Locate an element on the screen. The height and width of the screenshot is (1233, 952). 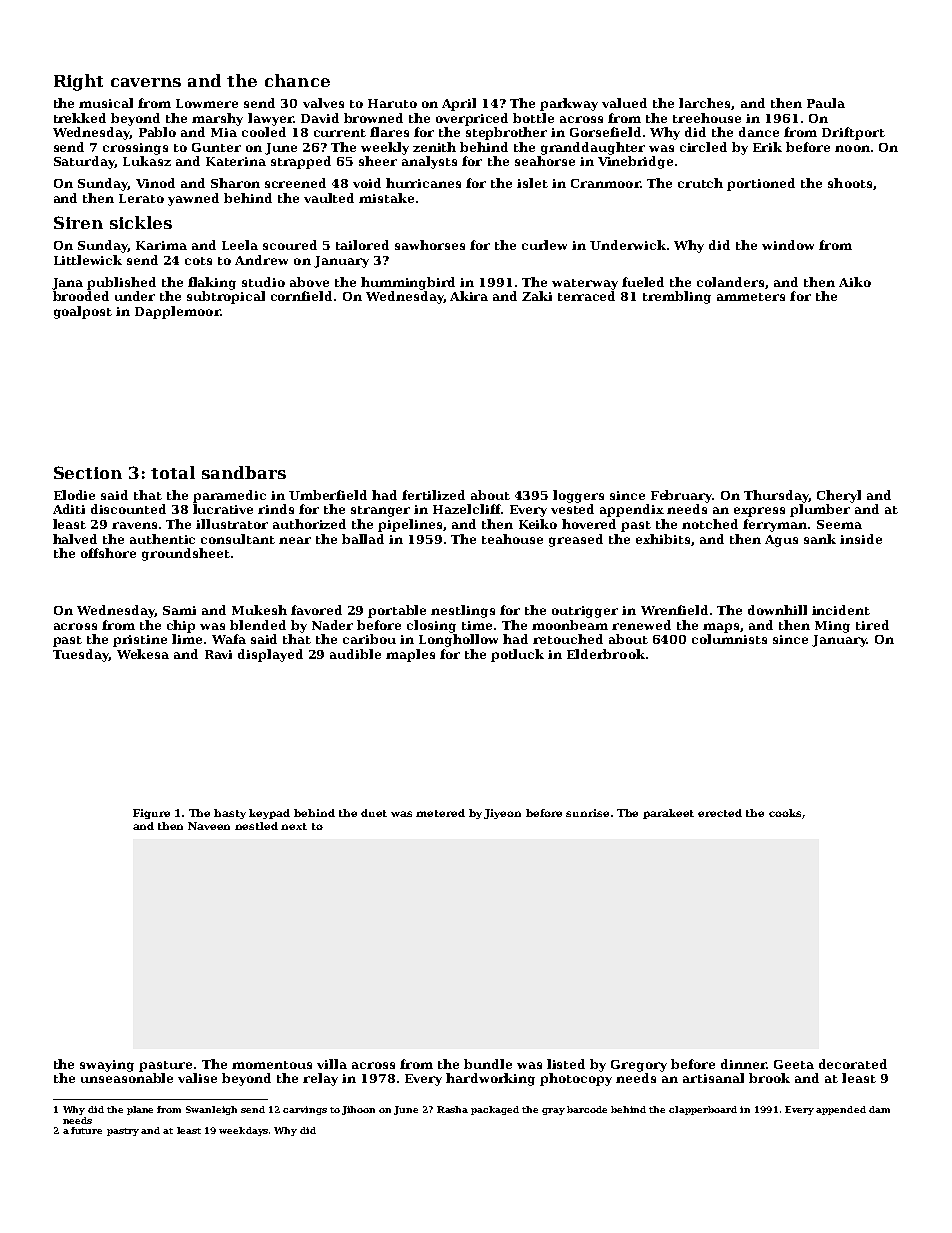
Aiko is located at coordinates (855, 282).
